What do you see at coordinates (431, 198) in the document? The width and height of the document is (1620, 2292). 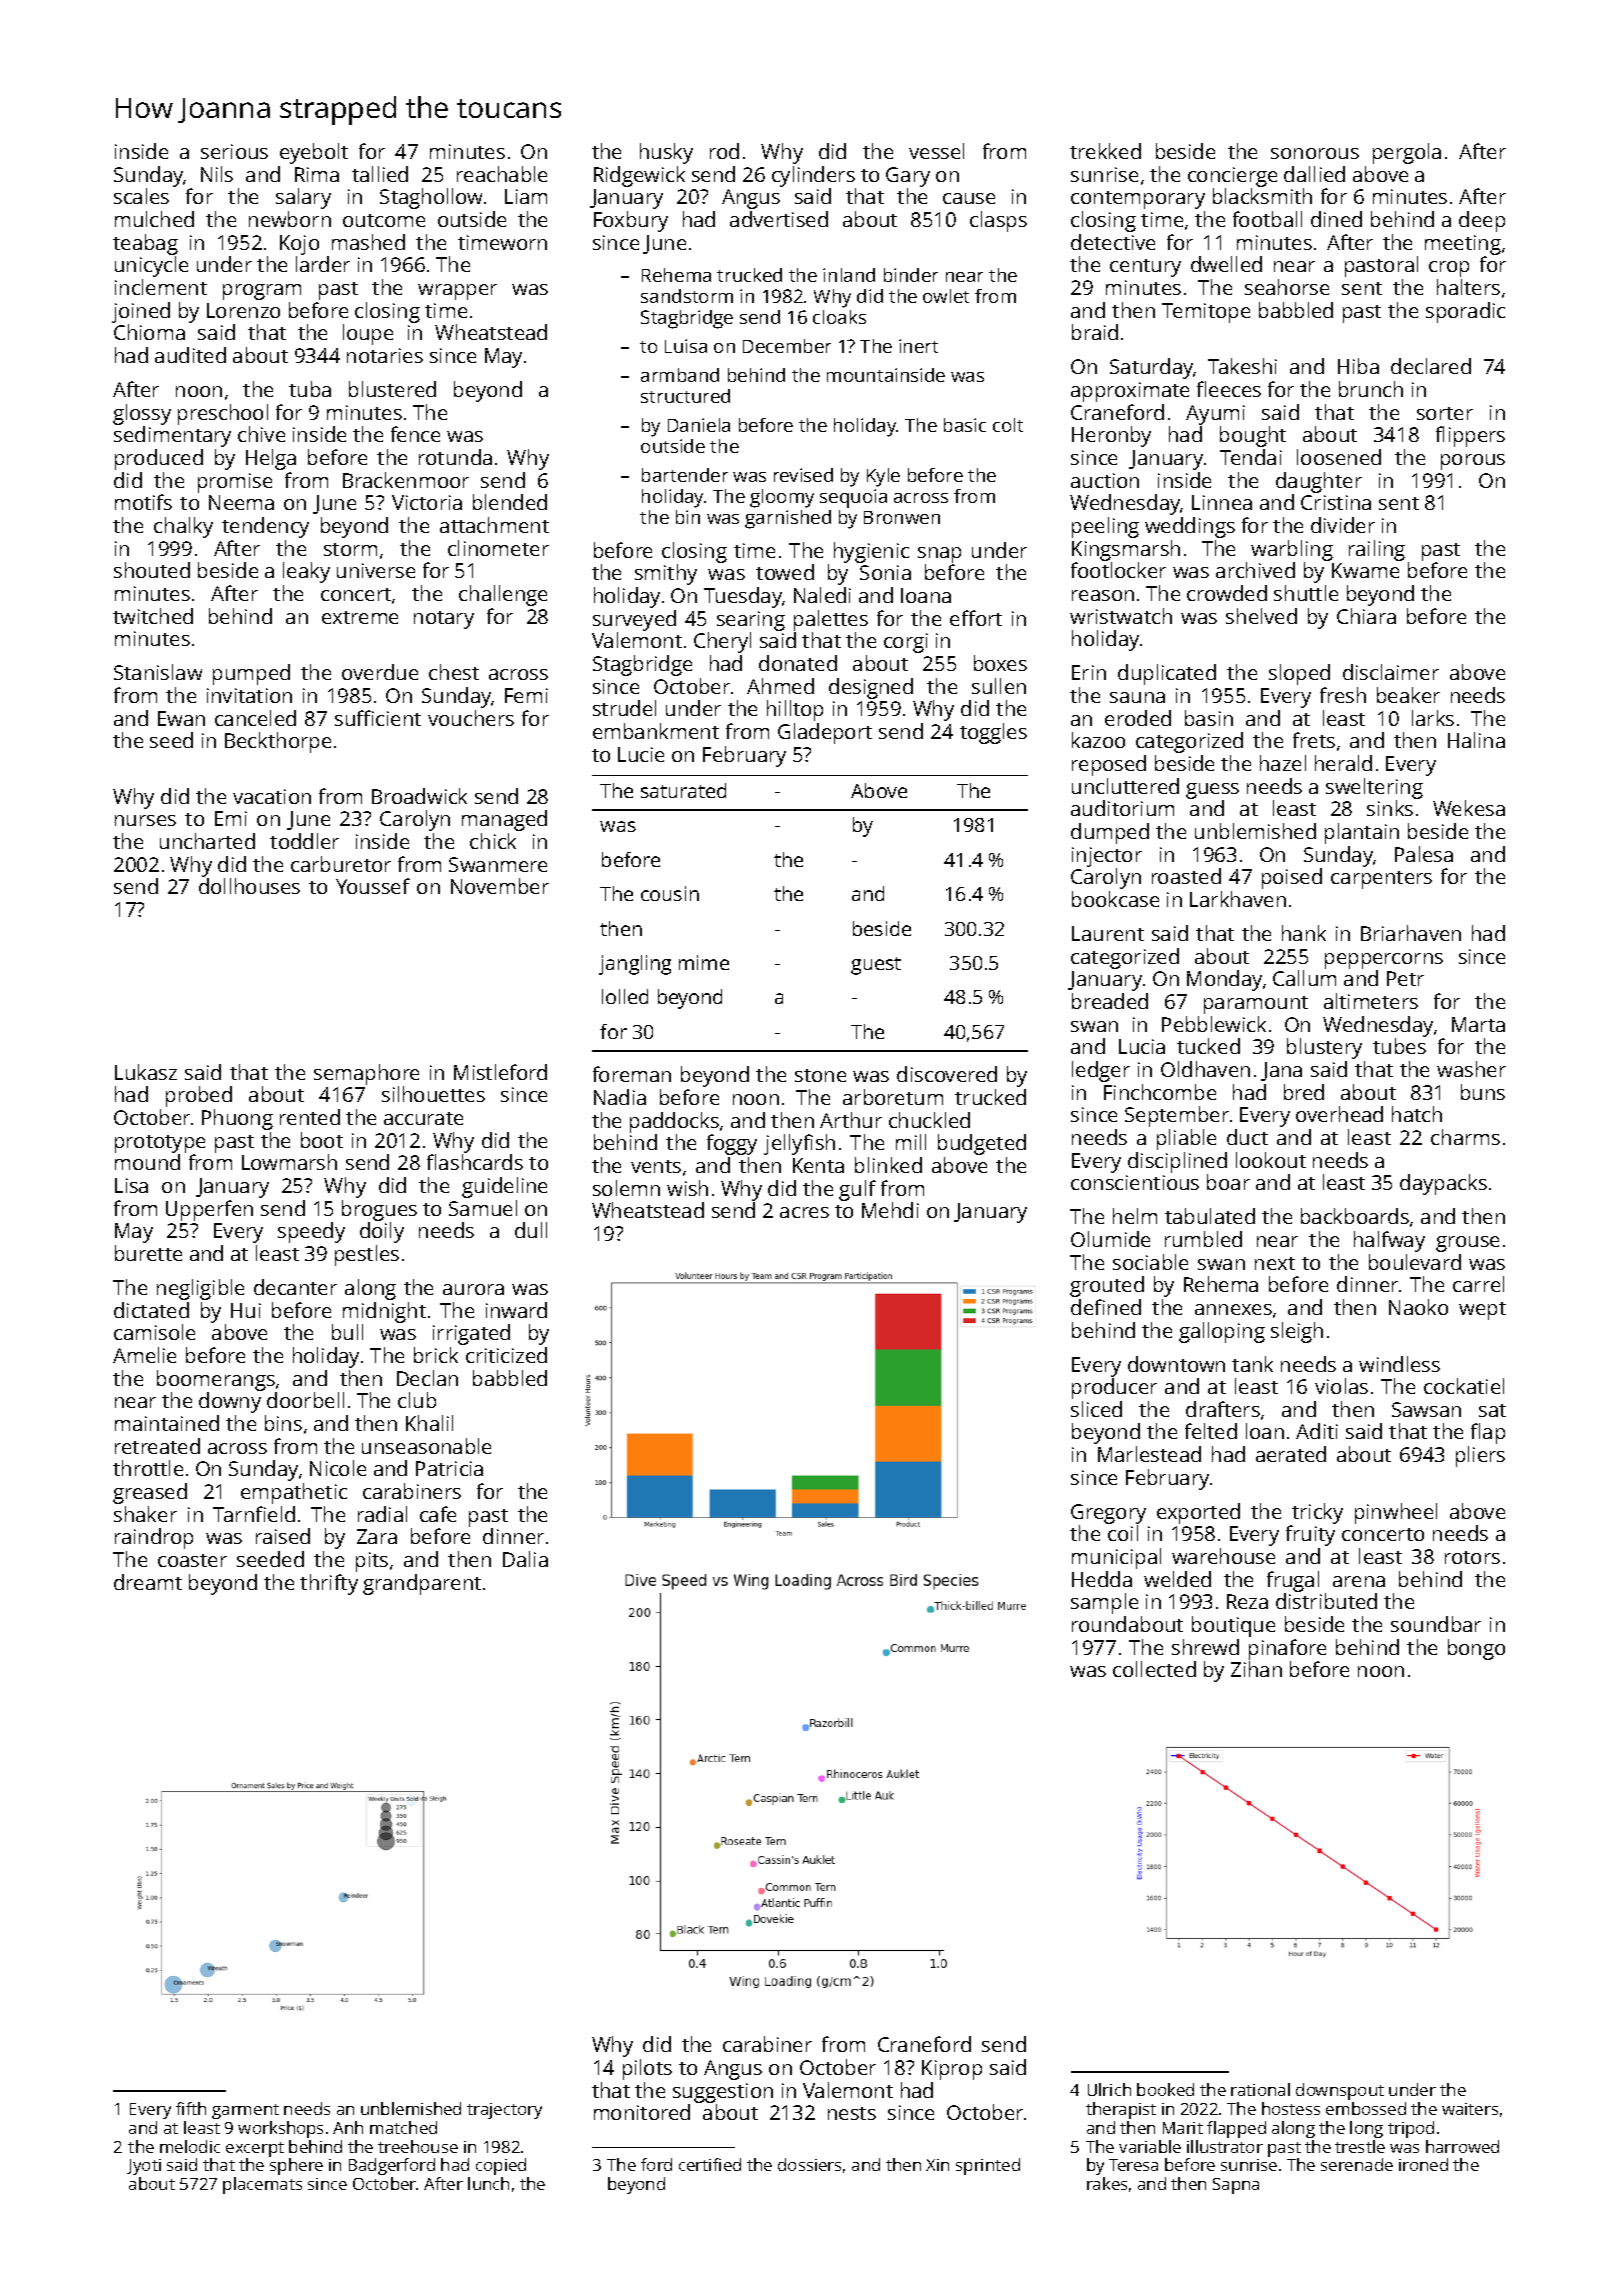 I see `Staghollow` at bounding box center [431, 198].
